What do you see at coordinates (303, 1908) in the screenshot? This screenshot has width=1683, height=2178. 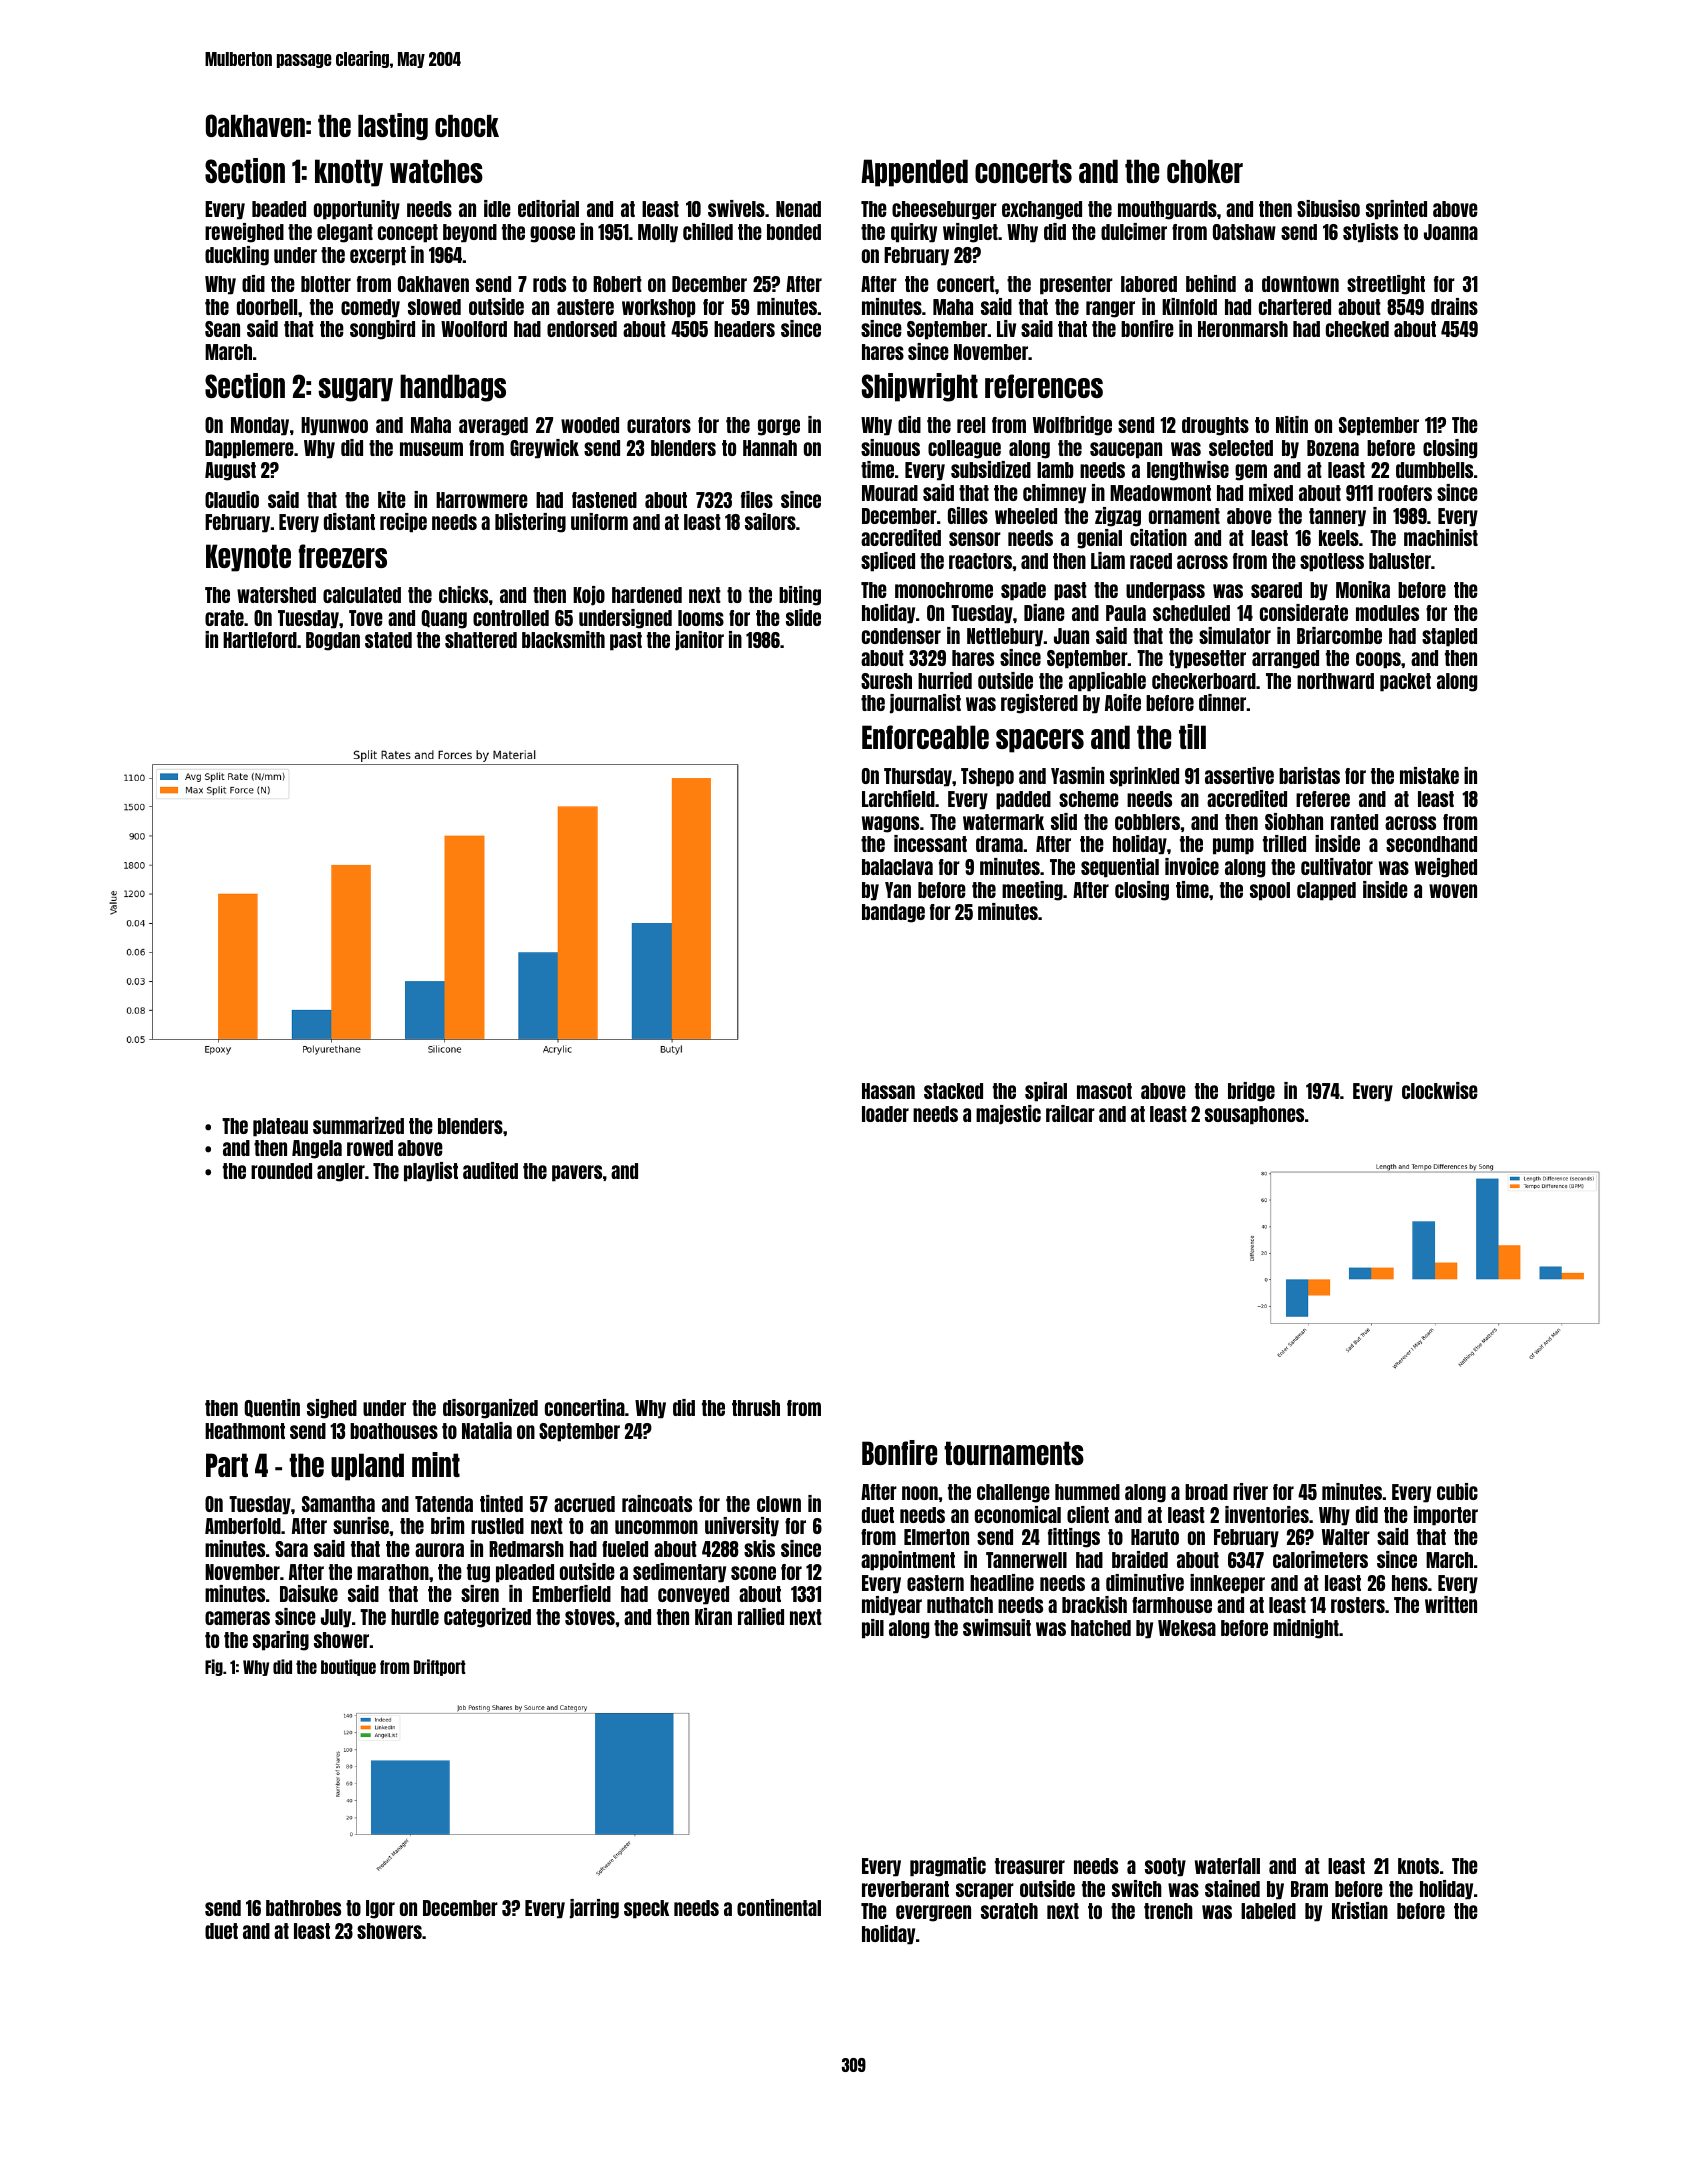 I see `bathrobes` at bounding box center [303, 1908].
